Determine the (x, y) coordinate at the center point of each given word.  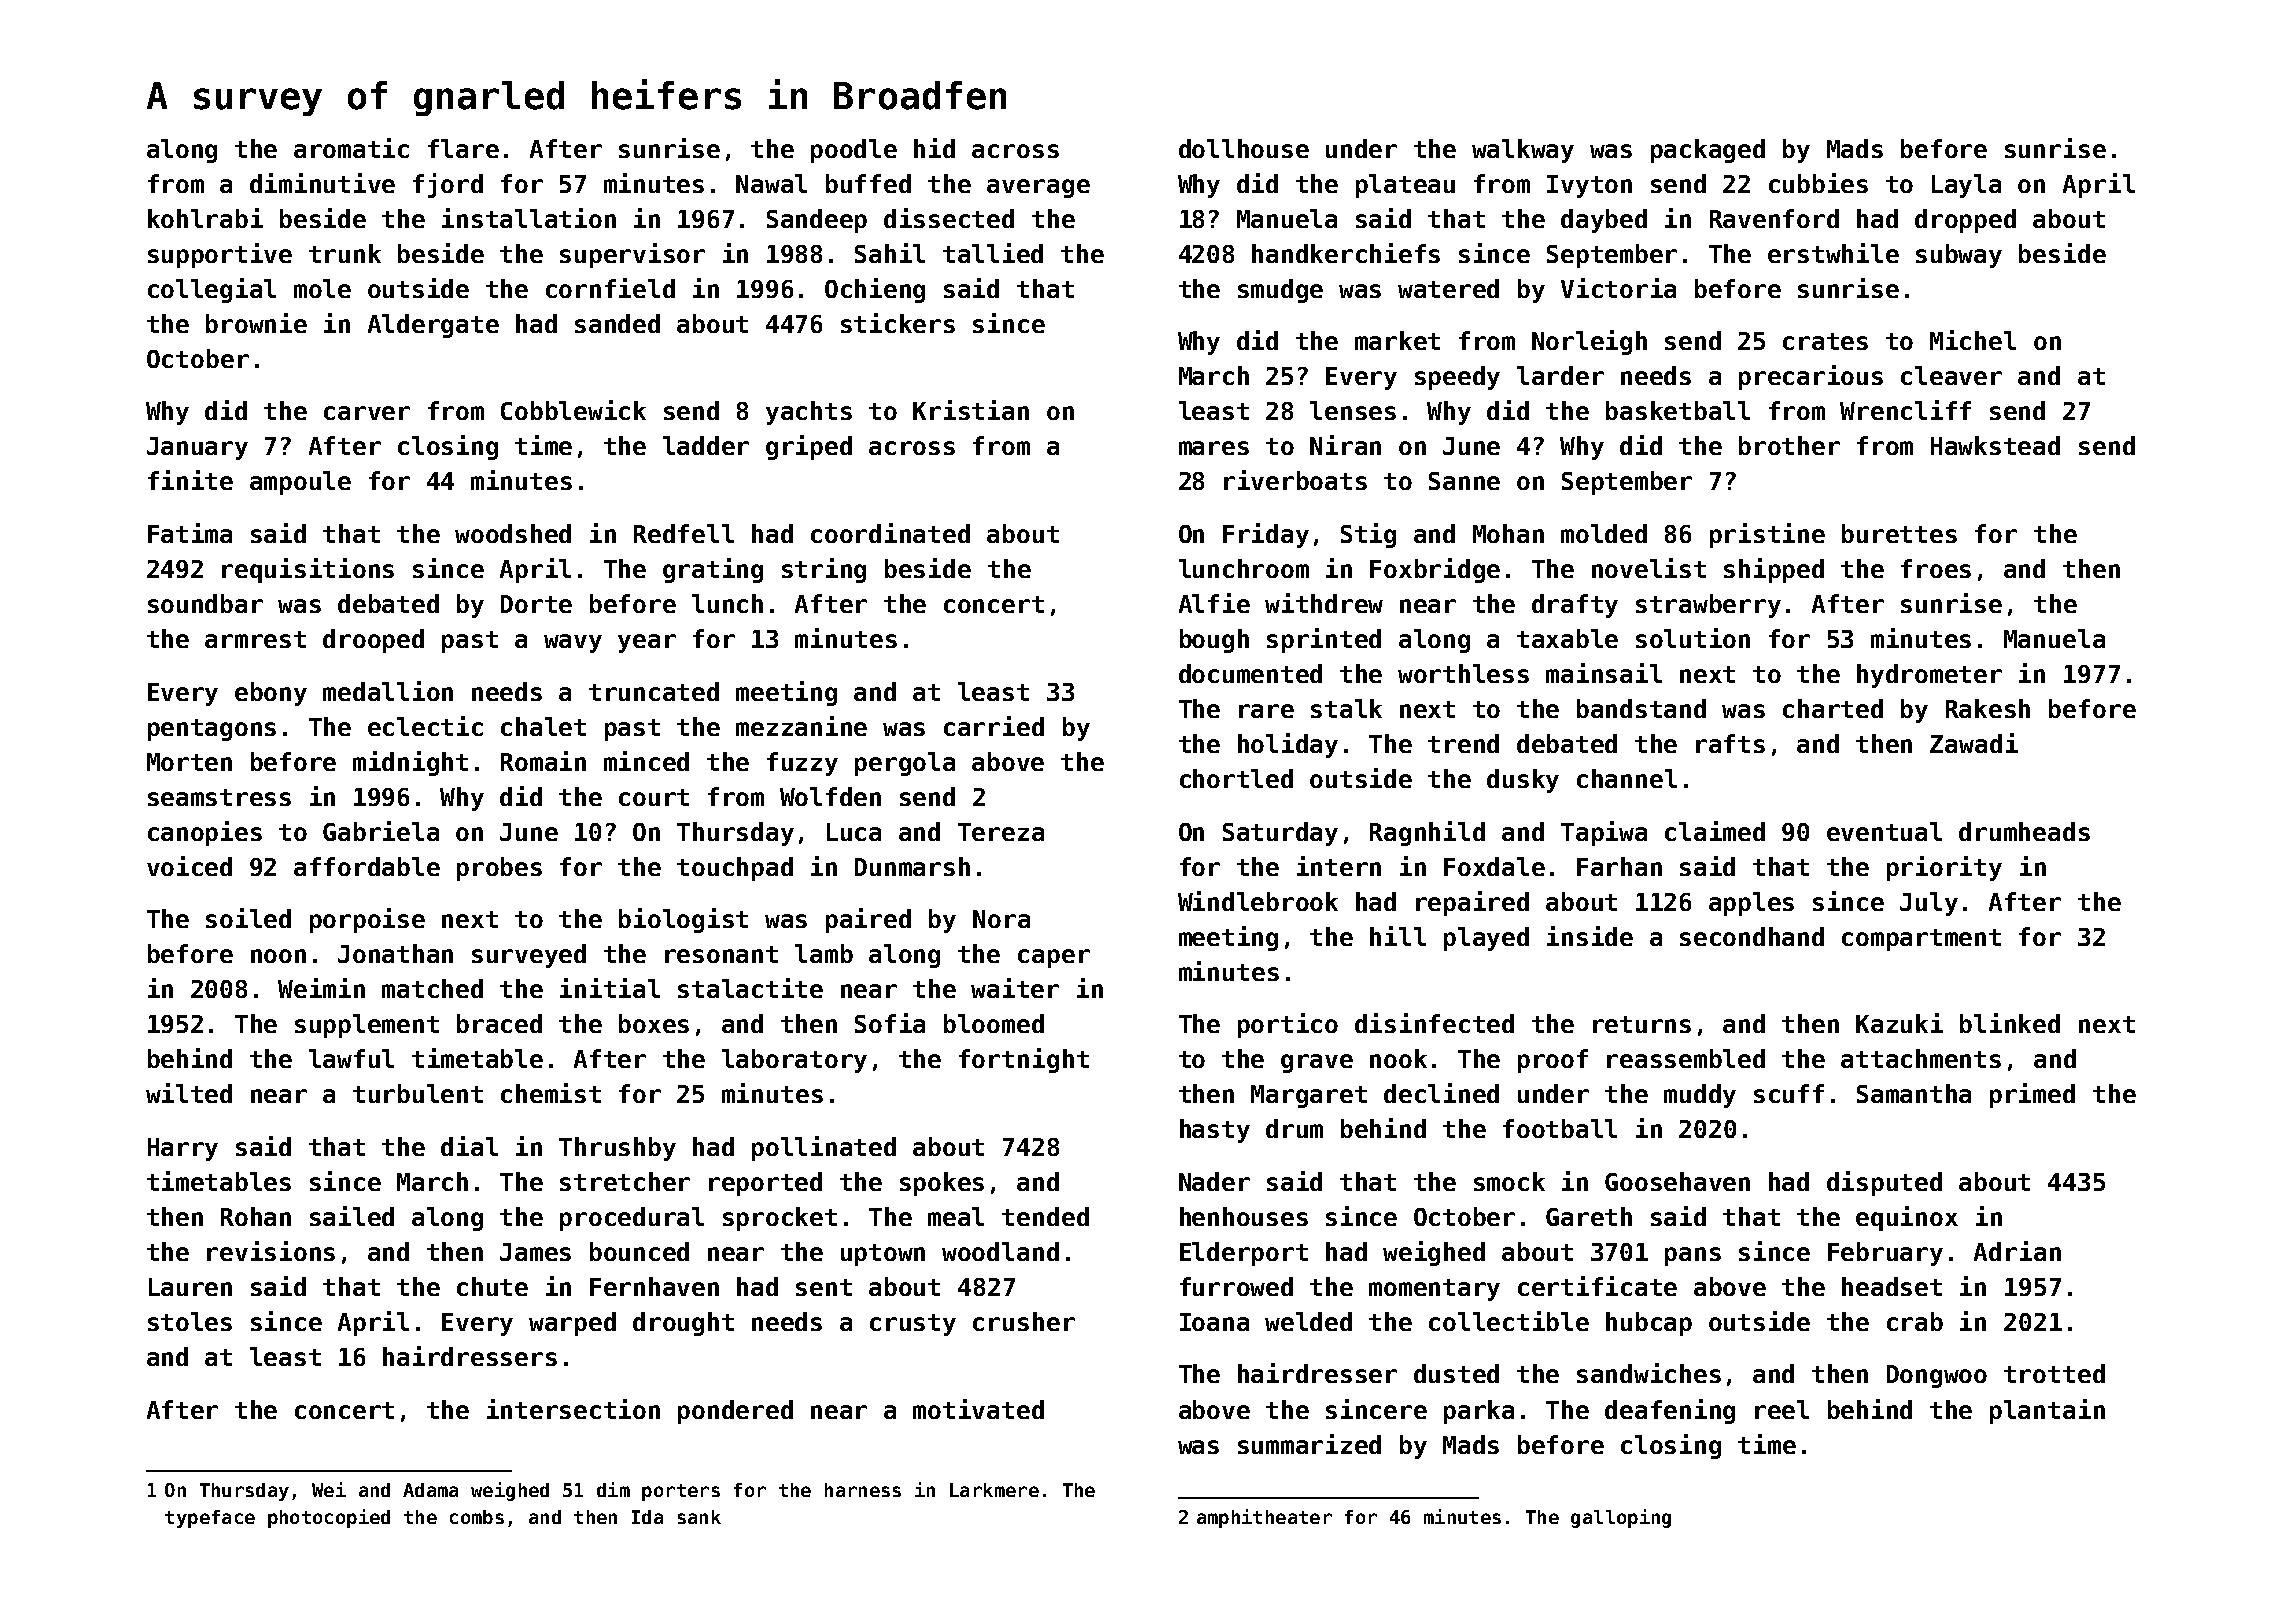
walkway (1523, 151)
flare (463, 148)
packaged (1708, 151)
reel (1782, 1409)
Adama (430, 1490)
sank (699, 1517)
